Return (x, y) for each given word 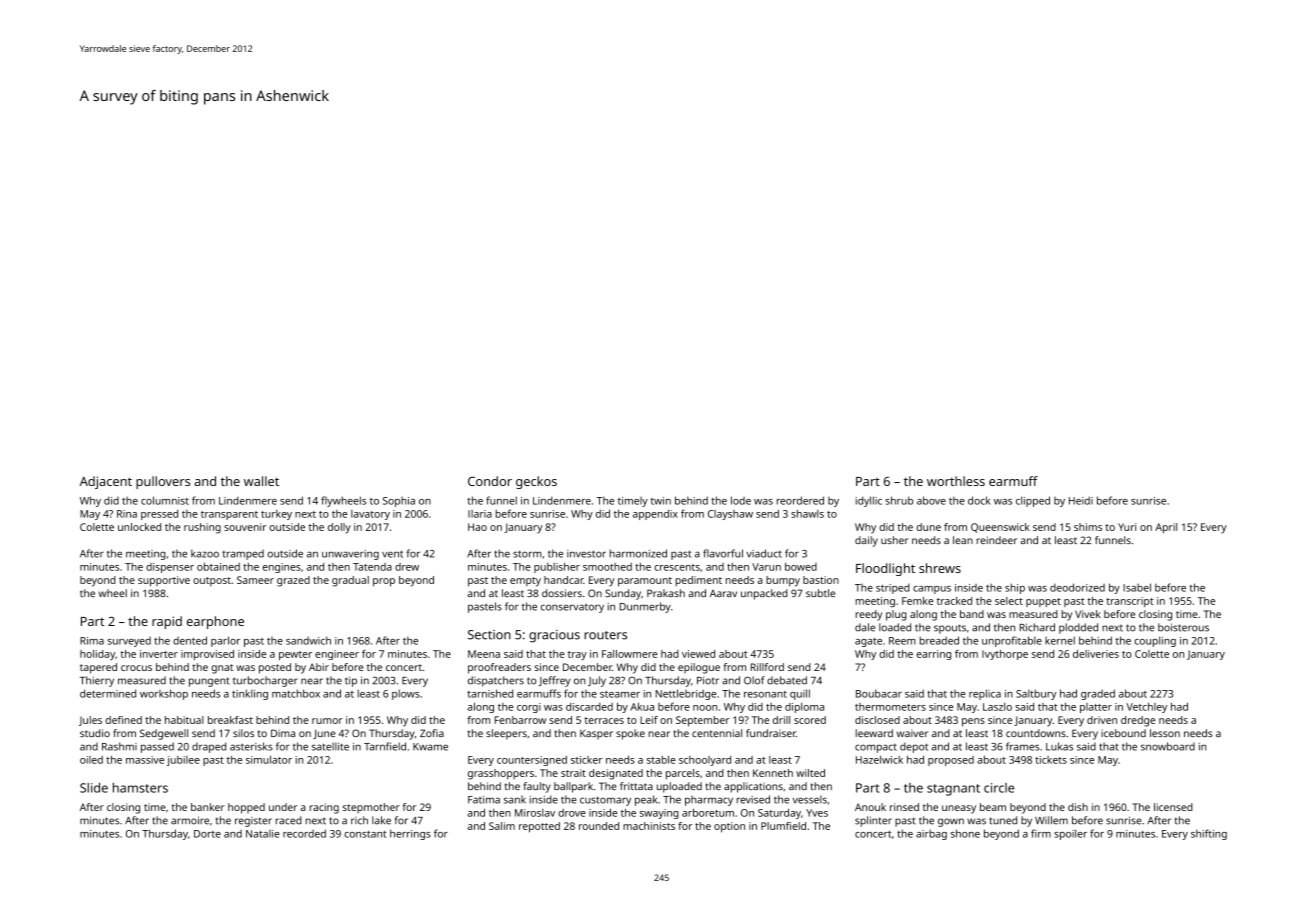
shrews (940, 568)
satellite (330, 746)
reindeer (997, 540)
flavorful (723, 553)
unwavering (350, 555)
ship (1015, 588)
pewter (295, 655)
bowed (801, 566)
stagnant (953, 790)
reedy (869, 615)
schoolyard (705, 761)
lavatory (370, 515)
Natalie (263, 834)
